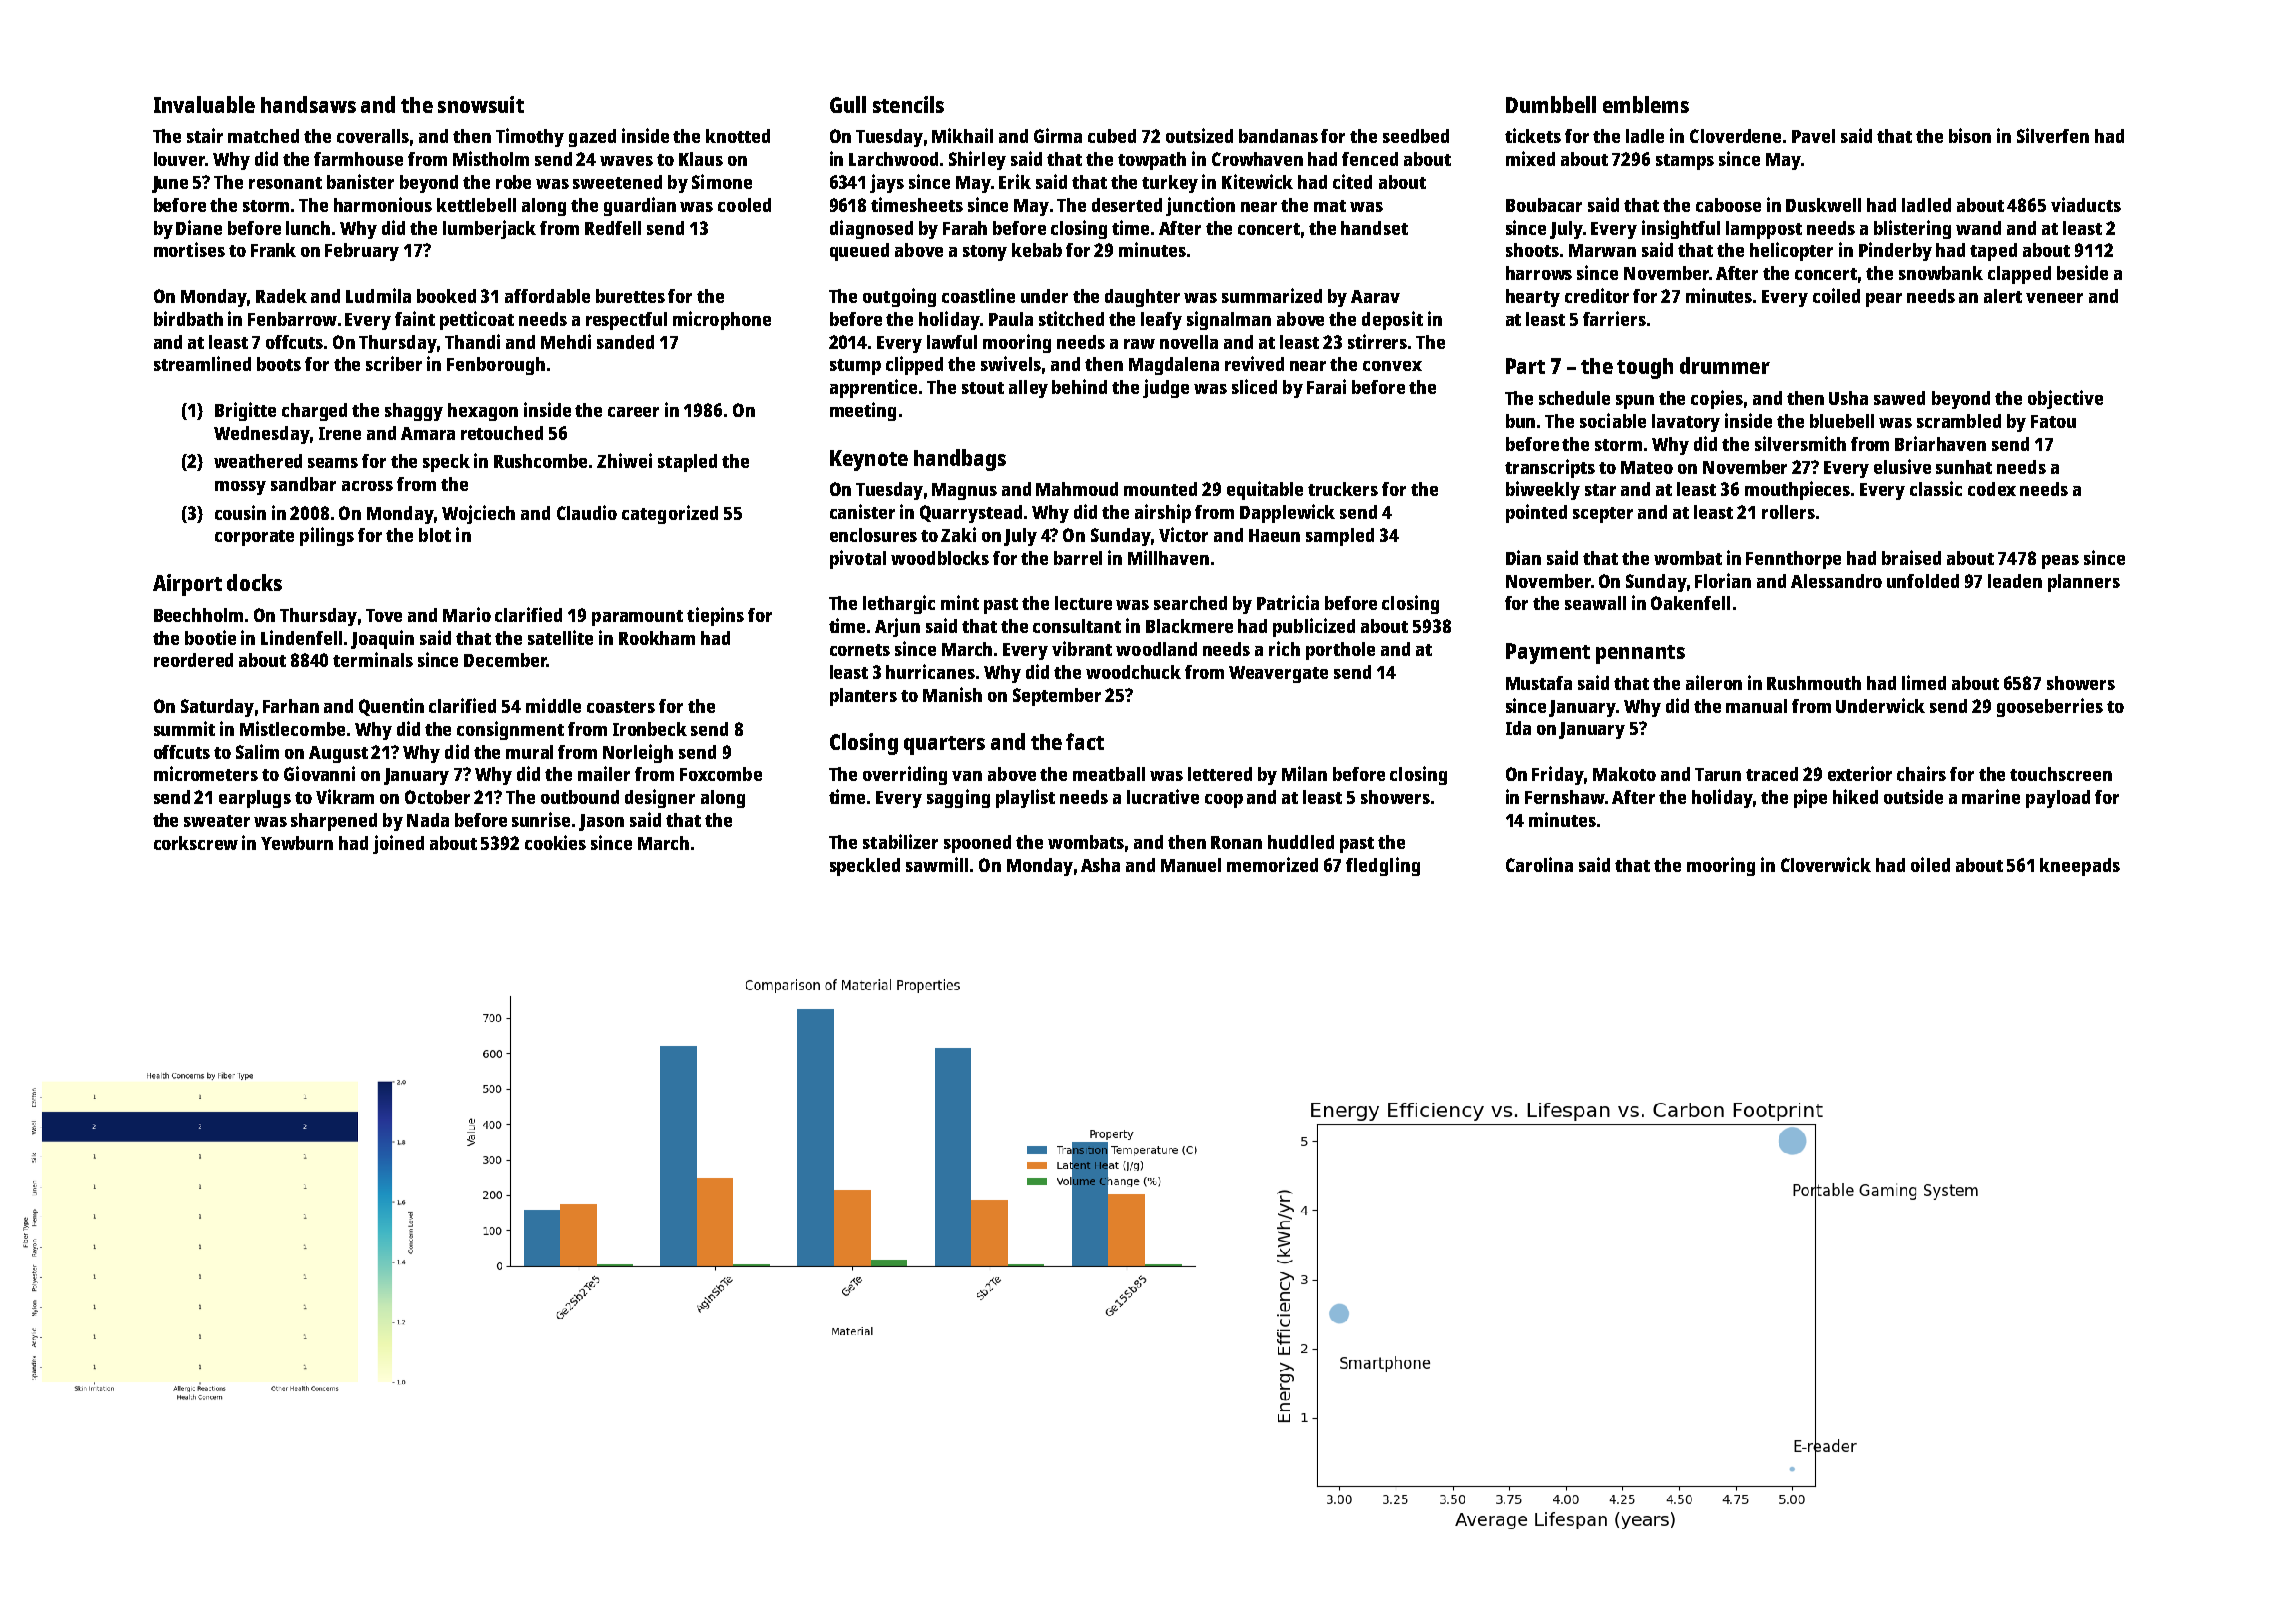 This document has width=2282, height=1614. What do you see at coordinates (2053, 421) in the document?
I see `Fatou` at bounding box center [2053, 421].
